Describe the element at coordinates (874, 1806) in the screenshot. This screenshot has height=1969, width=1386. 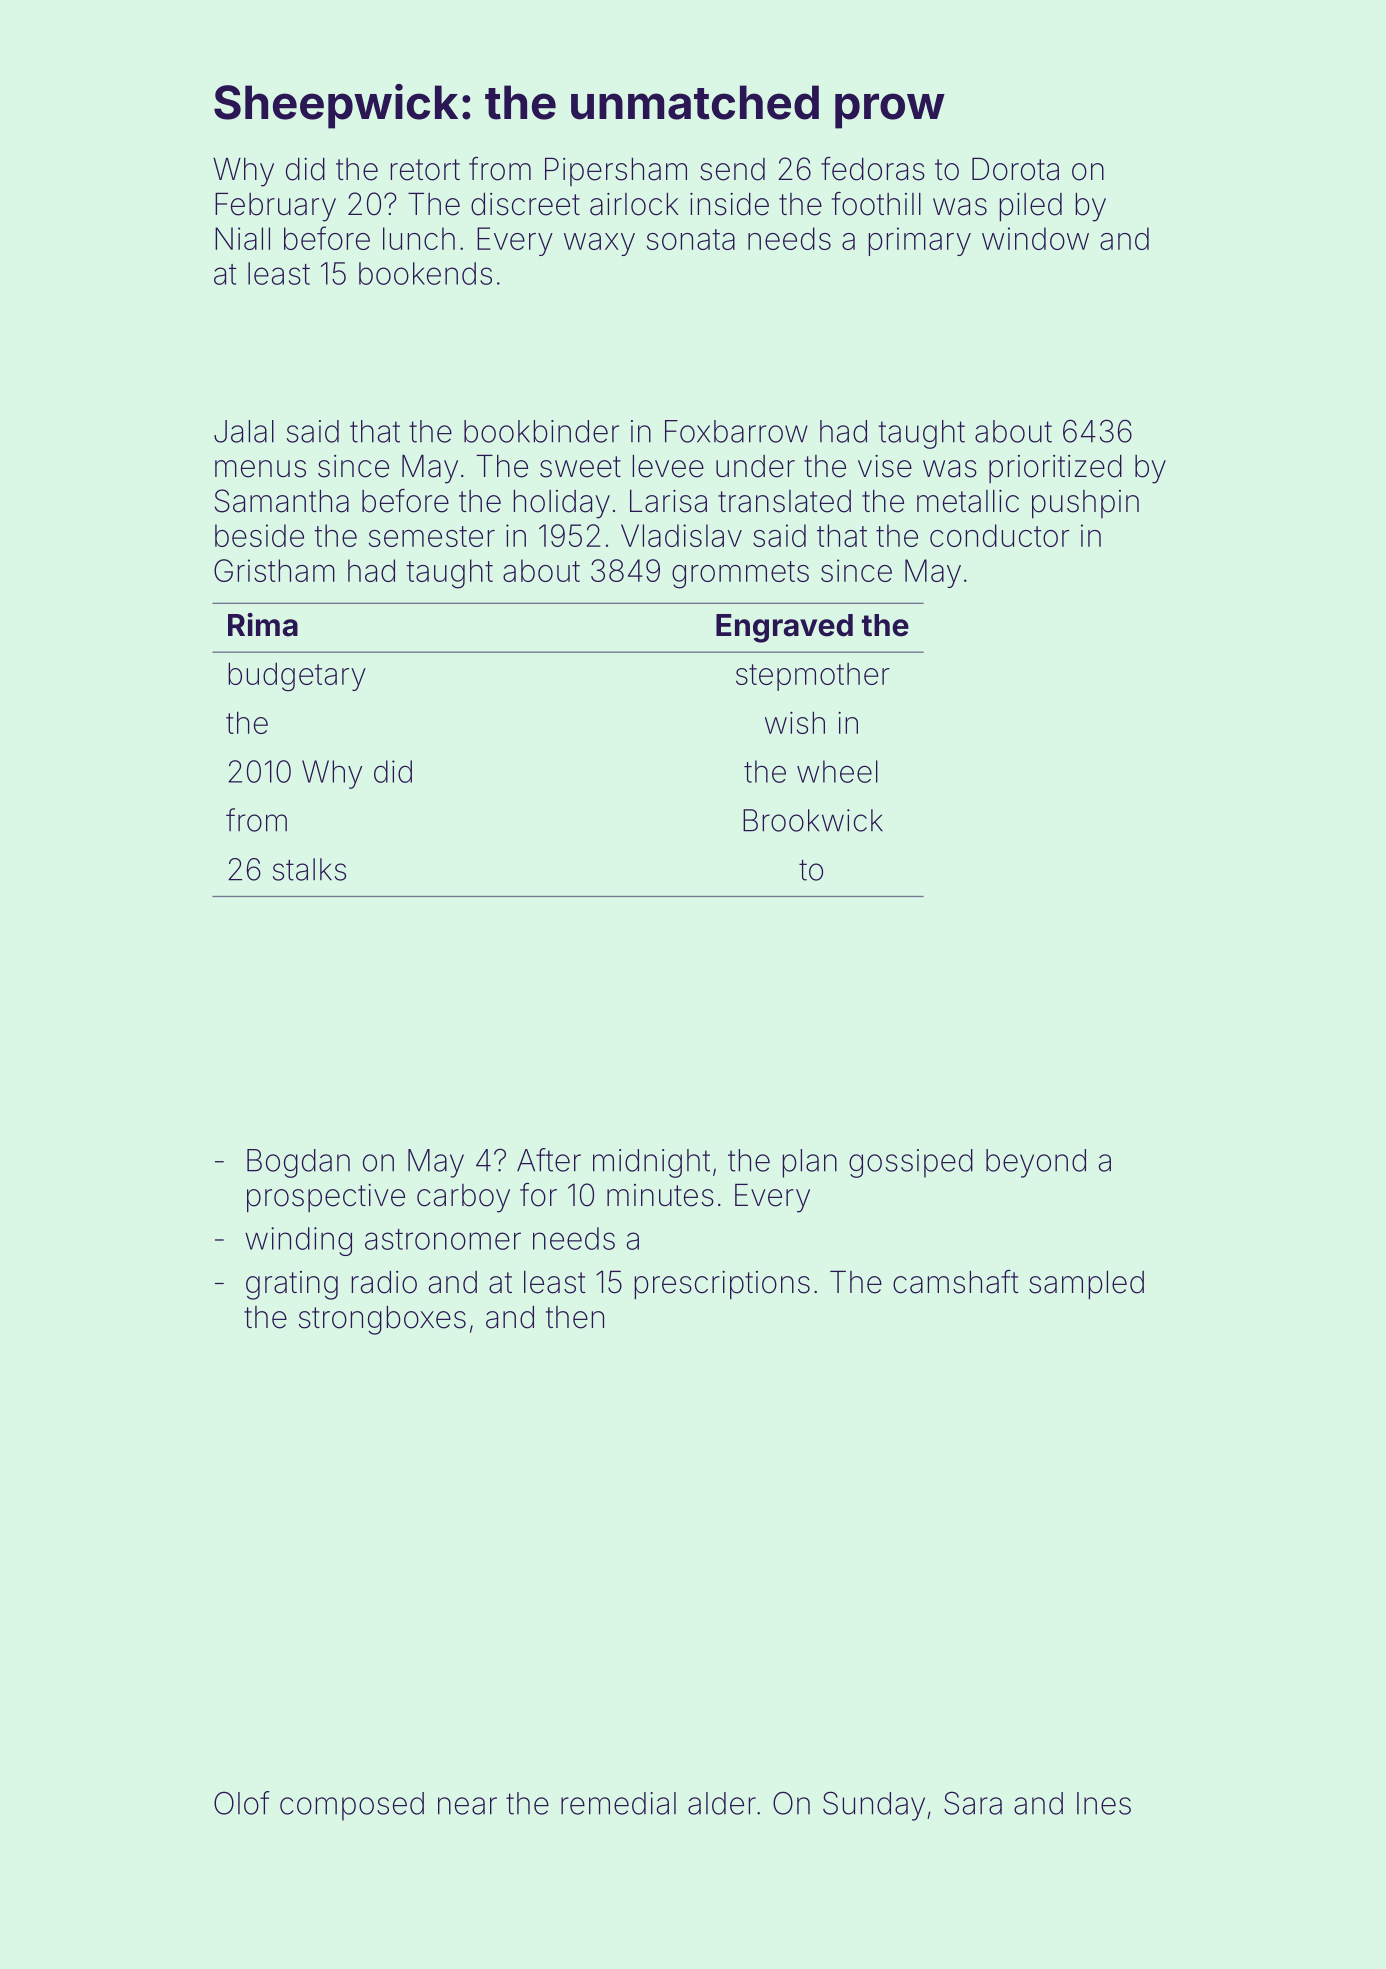
I see `Sunday` at that location.
